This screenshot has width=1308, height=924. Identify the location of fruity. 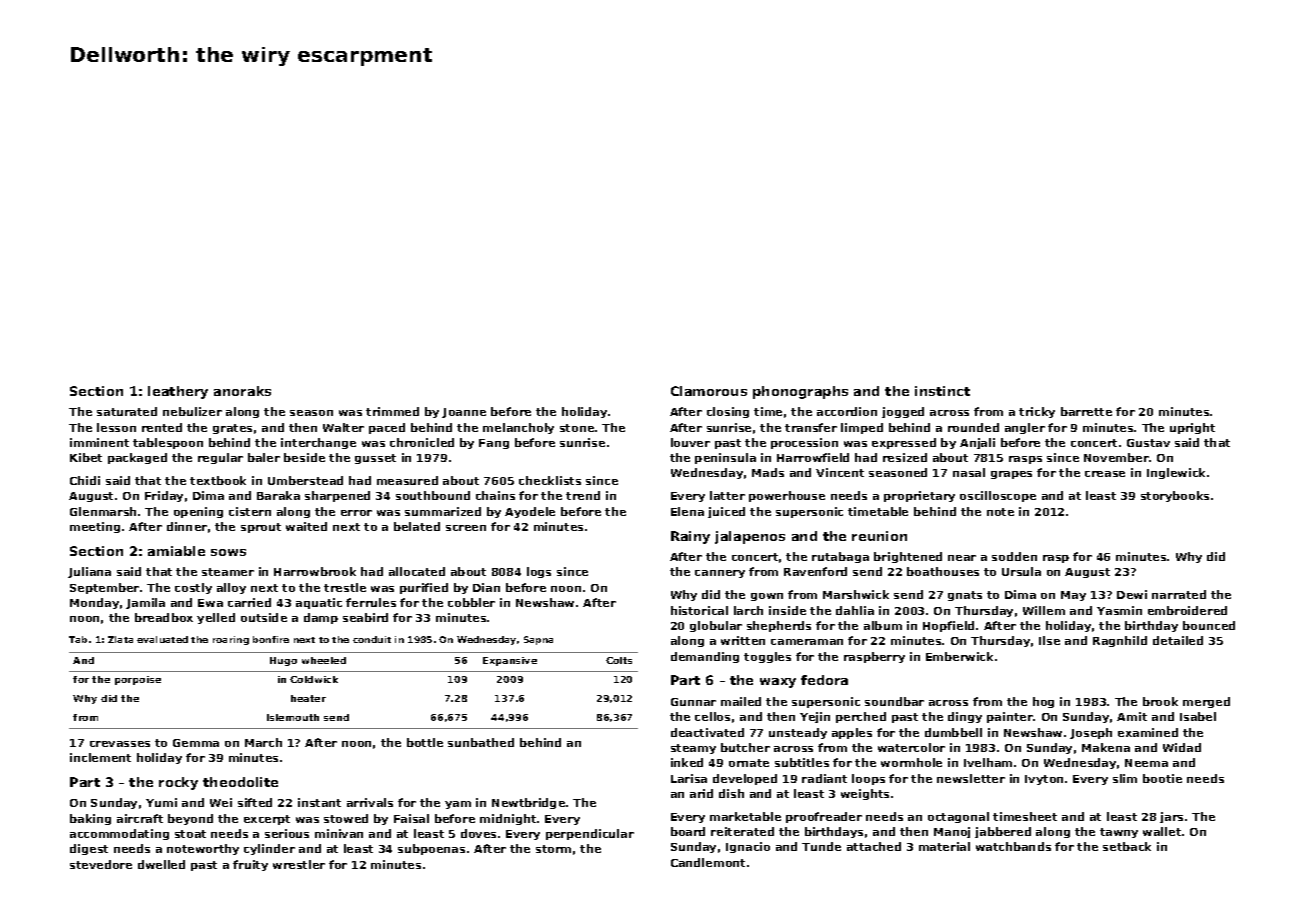
(250, 865).
